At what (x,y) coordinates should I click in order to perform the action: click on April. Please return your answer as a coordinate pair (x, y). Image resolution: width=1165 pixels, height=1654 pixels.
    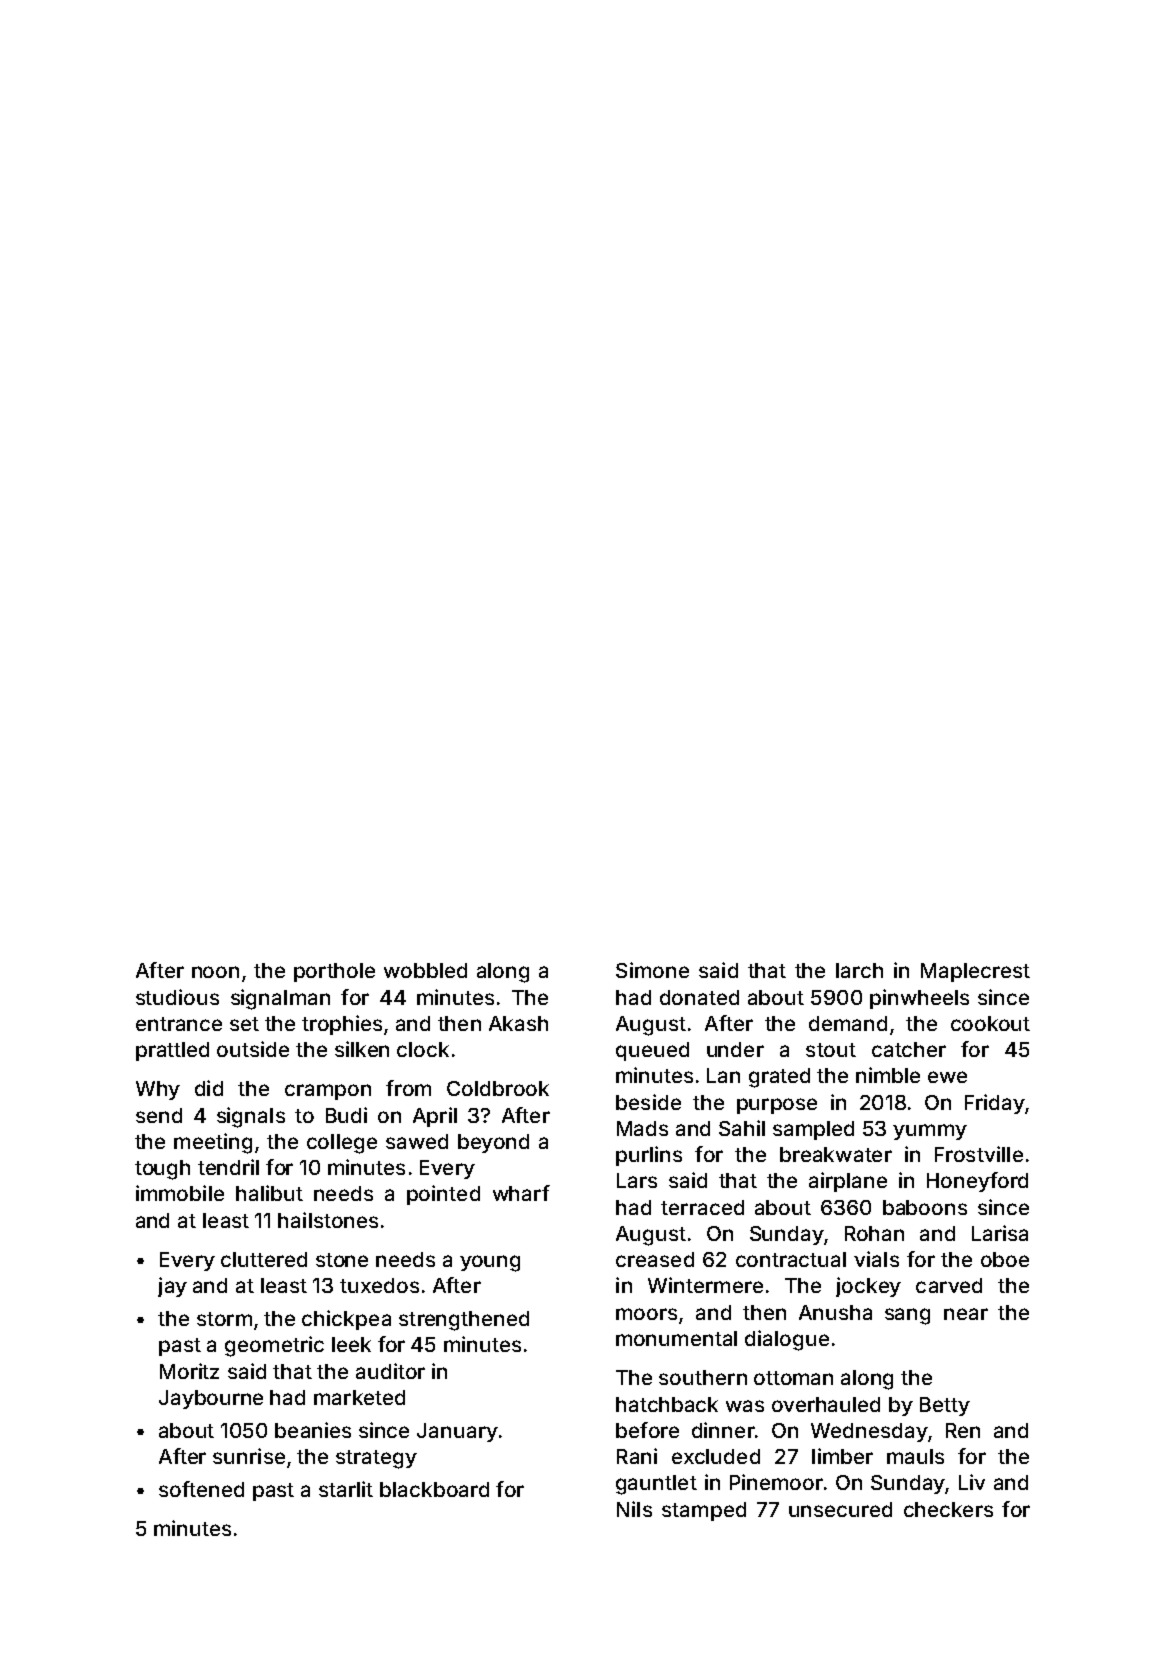
    Looking at the image, I should click on (435, 1117).
